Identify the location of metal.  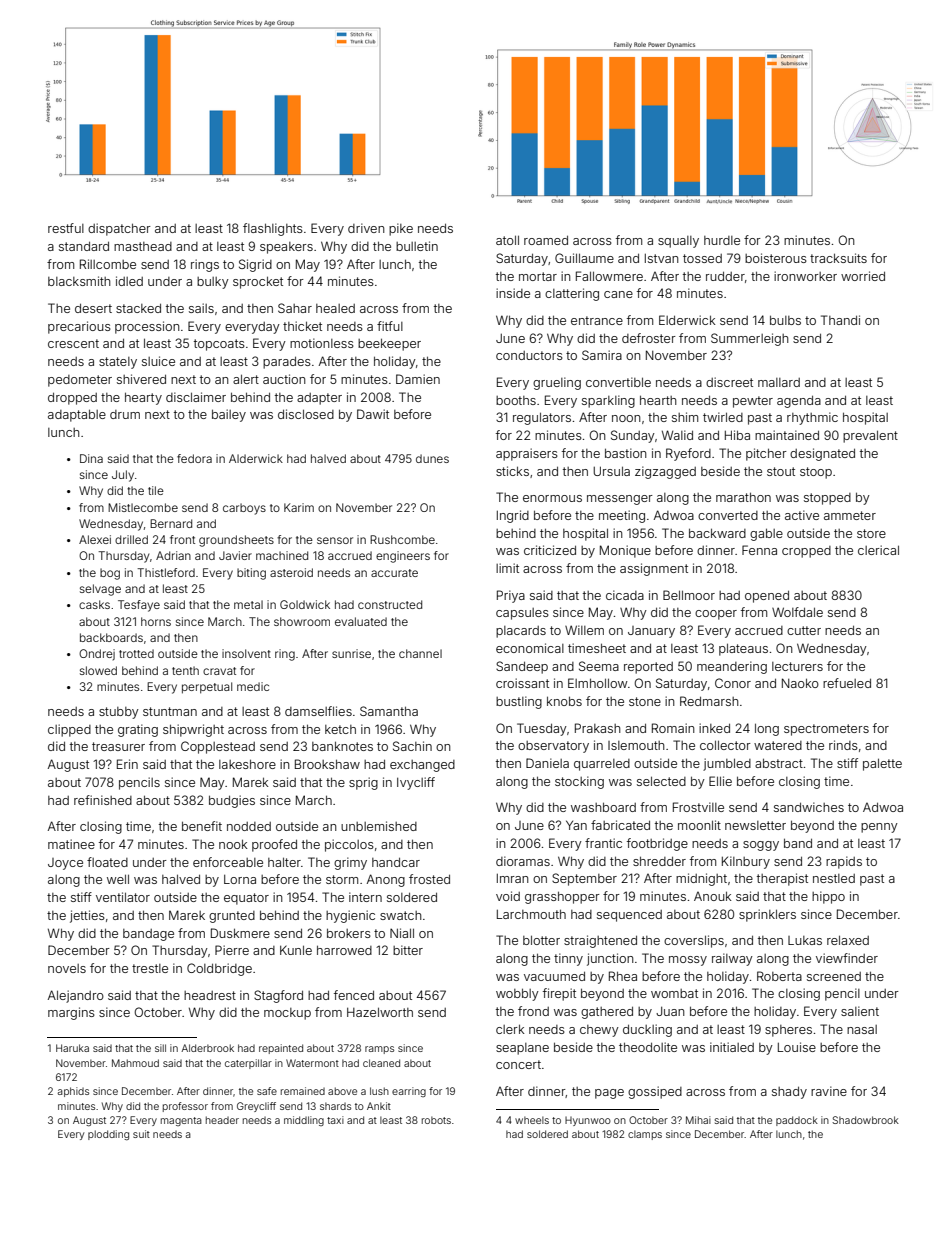
(248, 604).
